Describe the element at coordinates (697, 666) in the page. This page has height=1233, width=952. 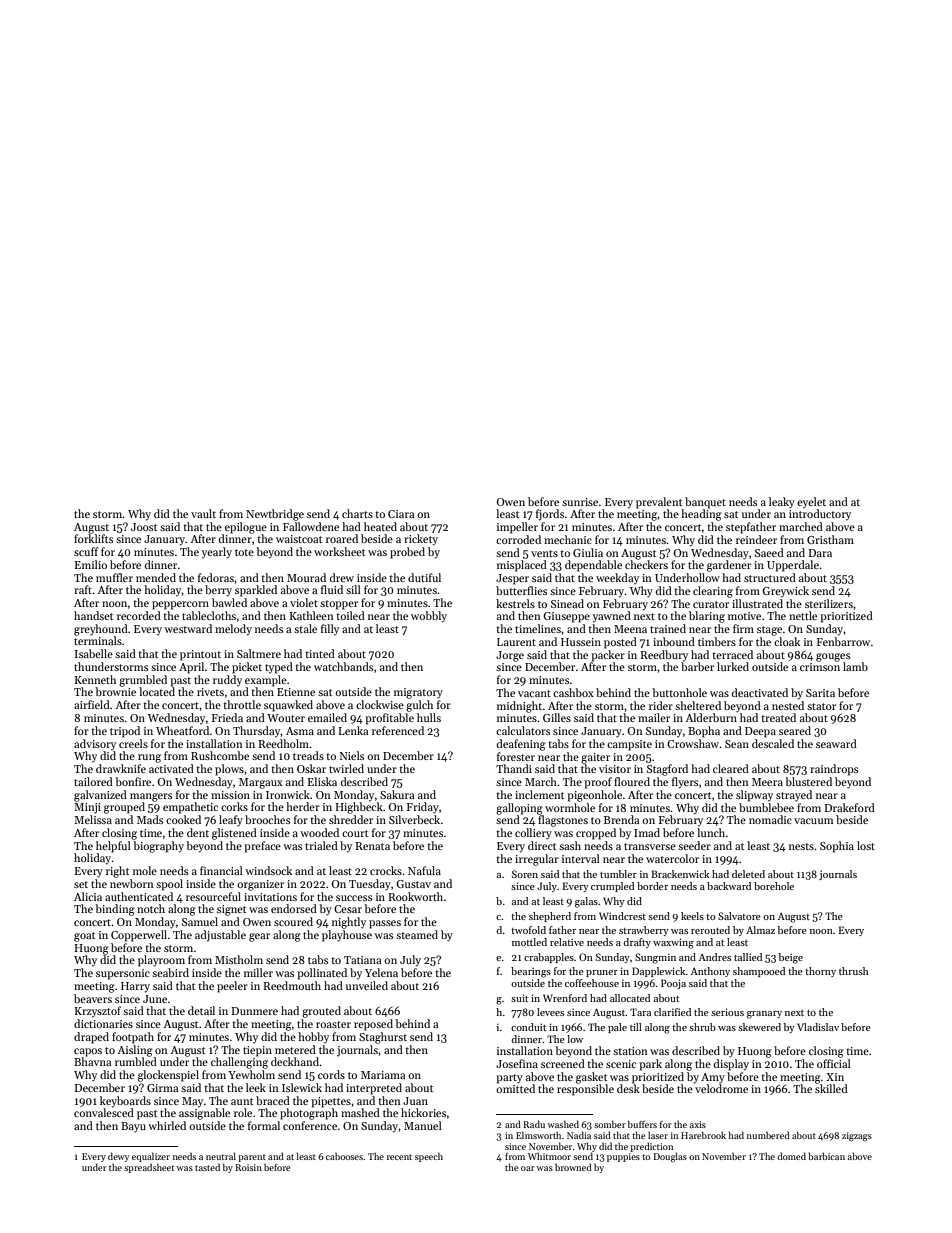
I see `barber` at that location.
